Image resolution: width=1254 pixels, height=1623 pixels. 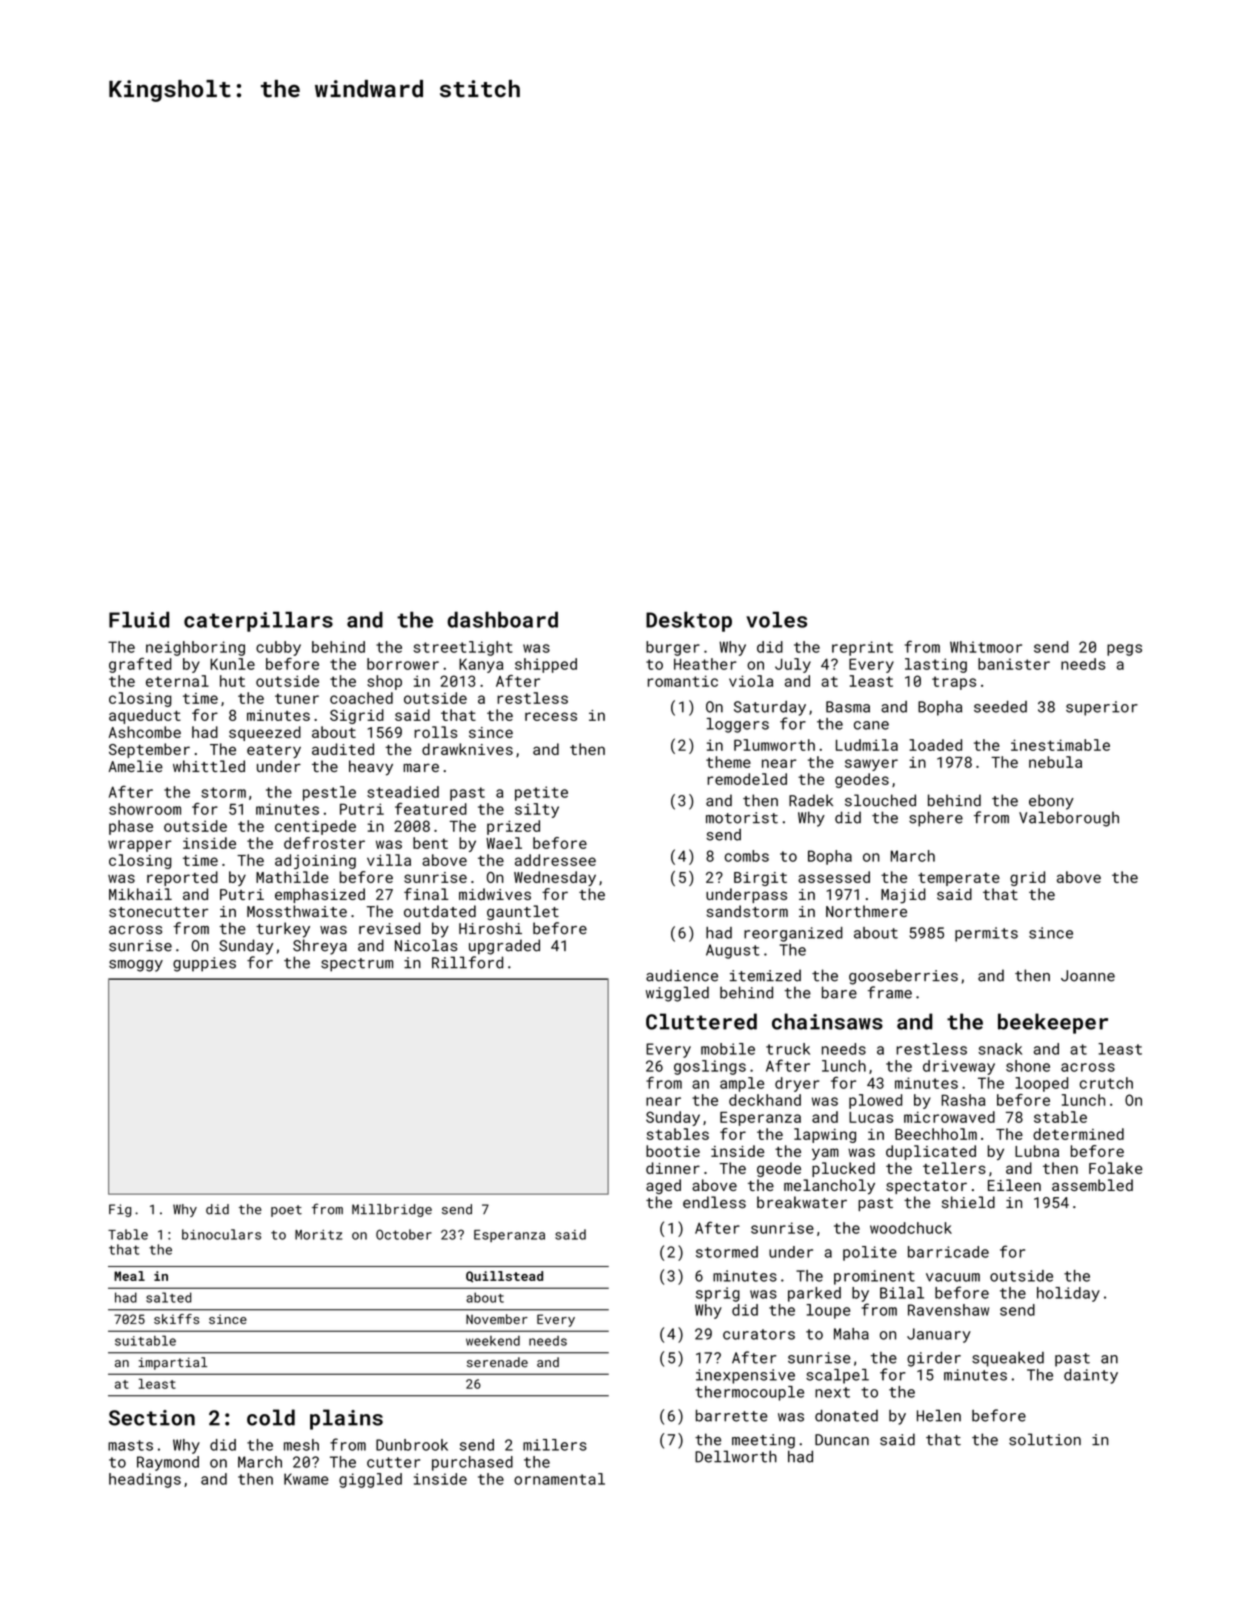 I want to click on pegs, so click(x=1124, y=650).
